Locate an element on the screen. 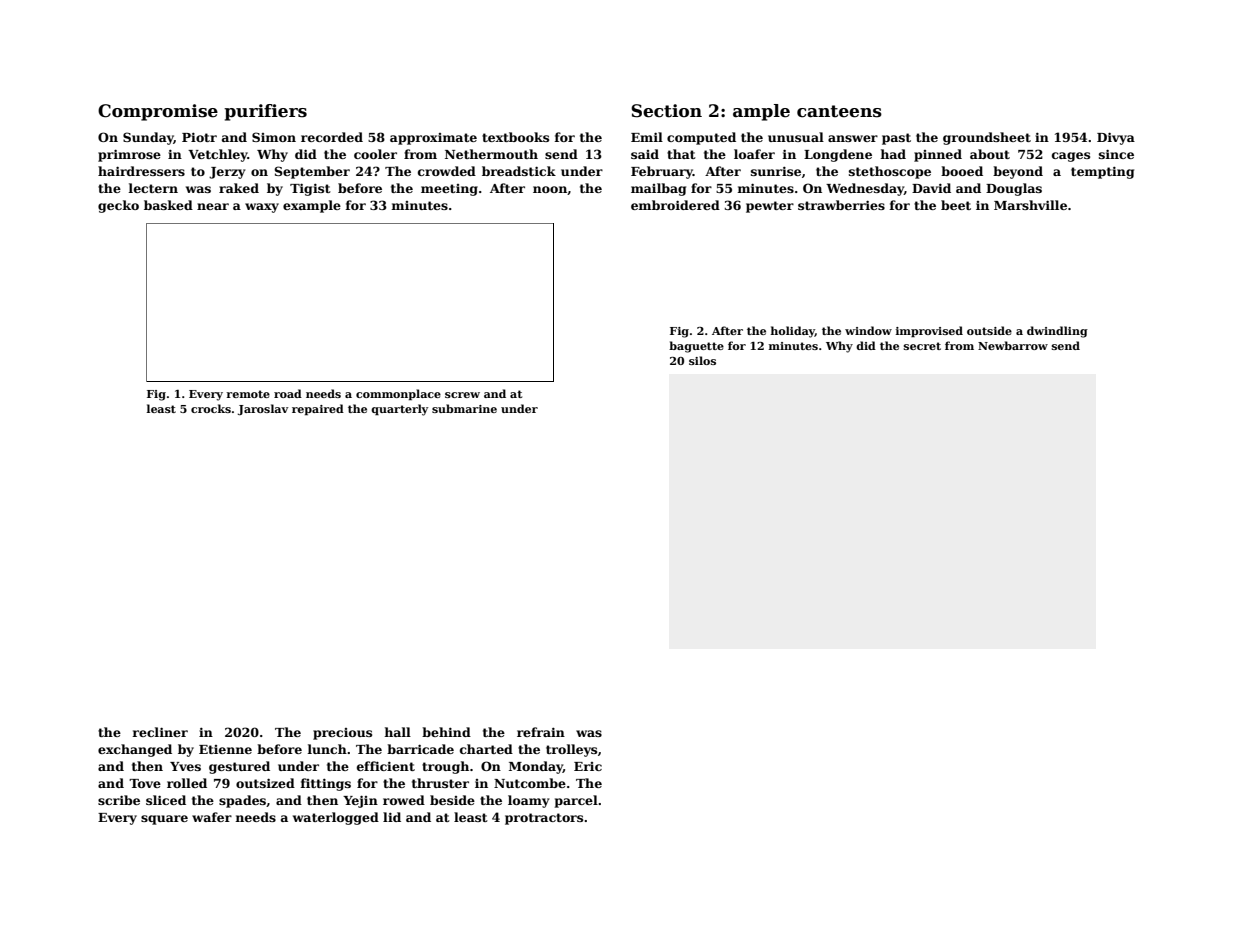 This screenshot has width=1233, height=952. refrain is located at coordinates (541, 732).
